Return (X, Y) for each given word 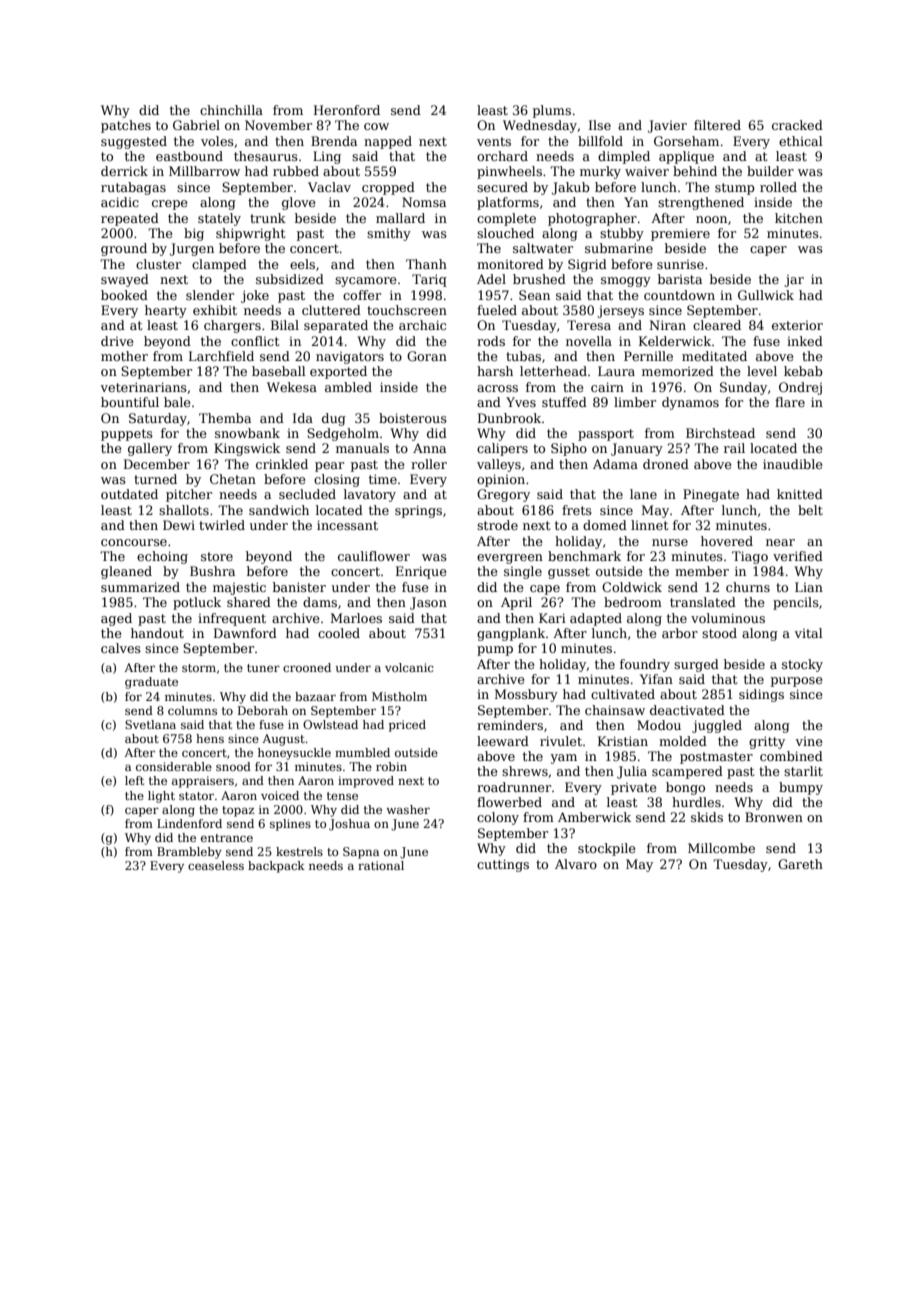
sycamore (366, 282)
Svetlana (150, 724)
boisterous (413, 418)
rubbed (296, 171)
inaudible (793, 464)
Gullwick (766, 295)
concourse (134, 542)
